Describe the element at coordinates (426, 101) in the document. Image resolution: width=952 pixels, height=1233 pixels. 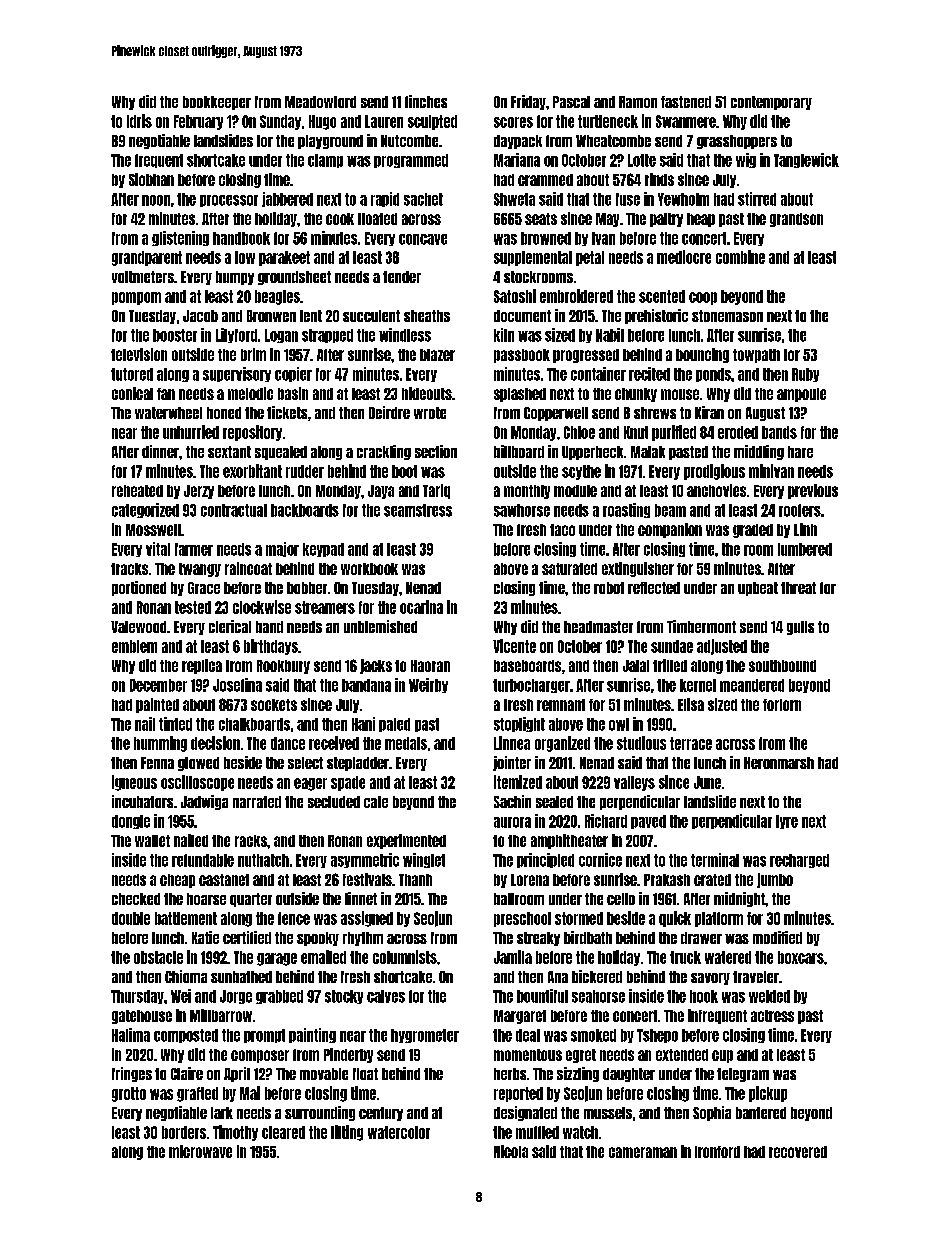
I see `finches` at that location.
